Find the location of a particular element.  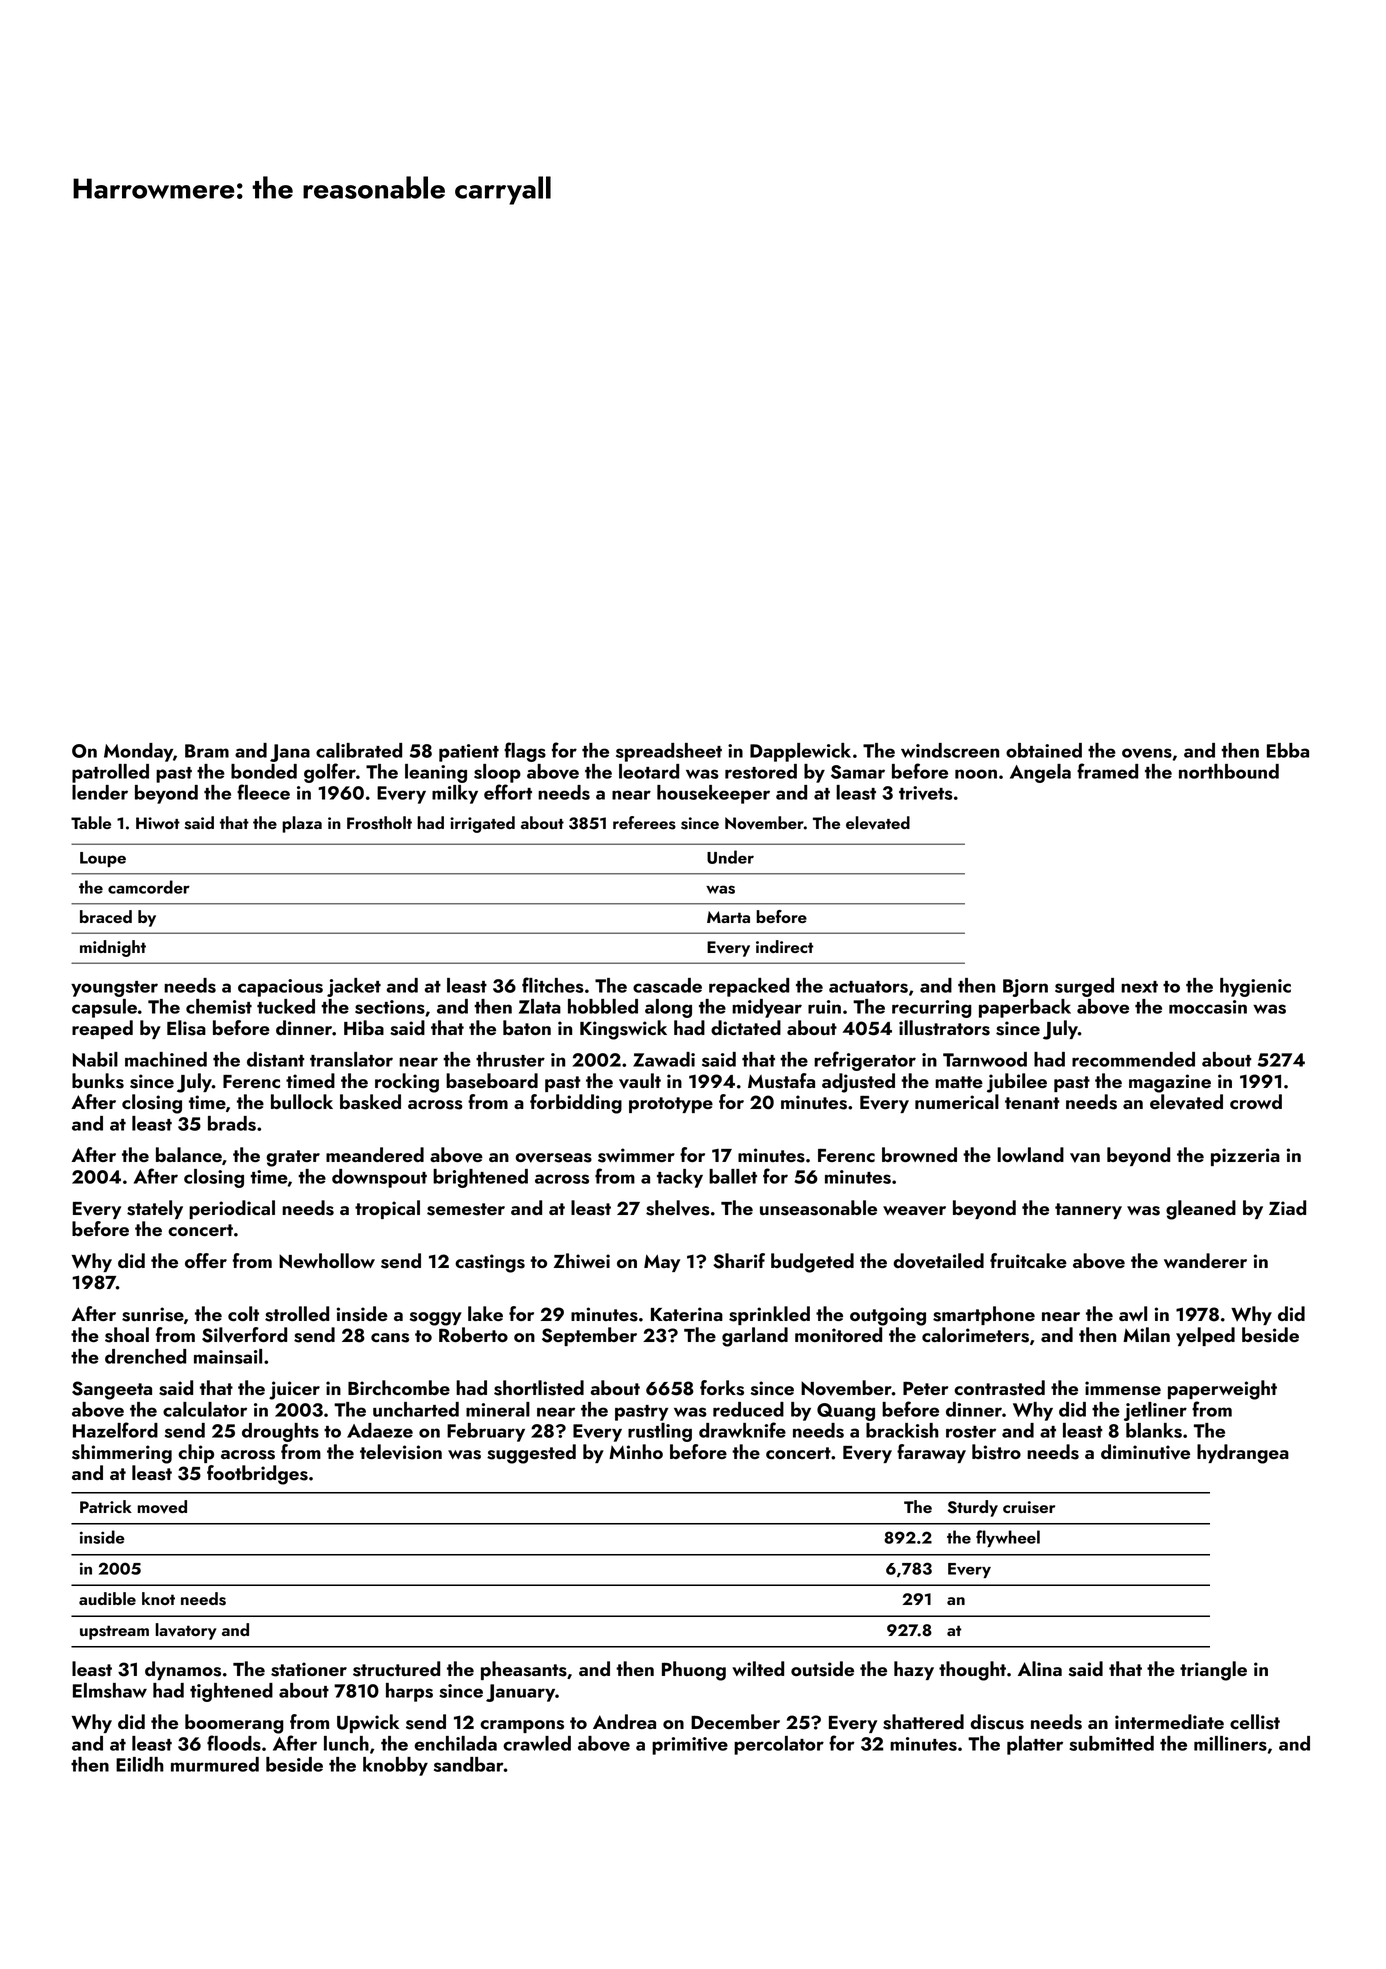

actuators is located at coordinates (868, 987).
